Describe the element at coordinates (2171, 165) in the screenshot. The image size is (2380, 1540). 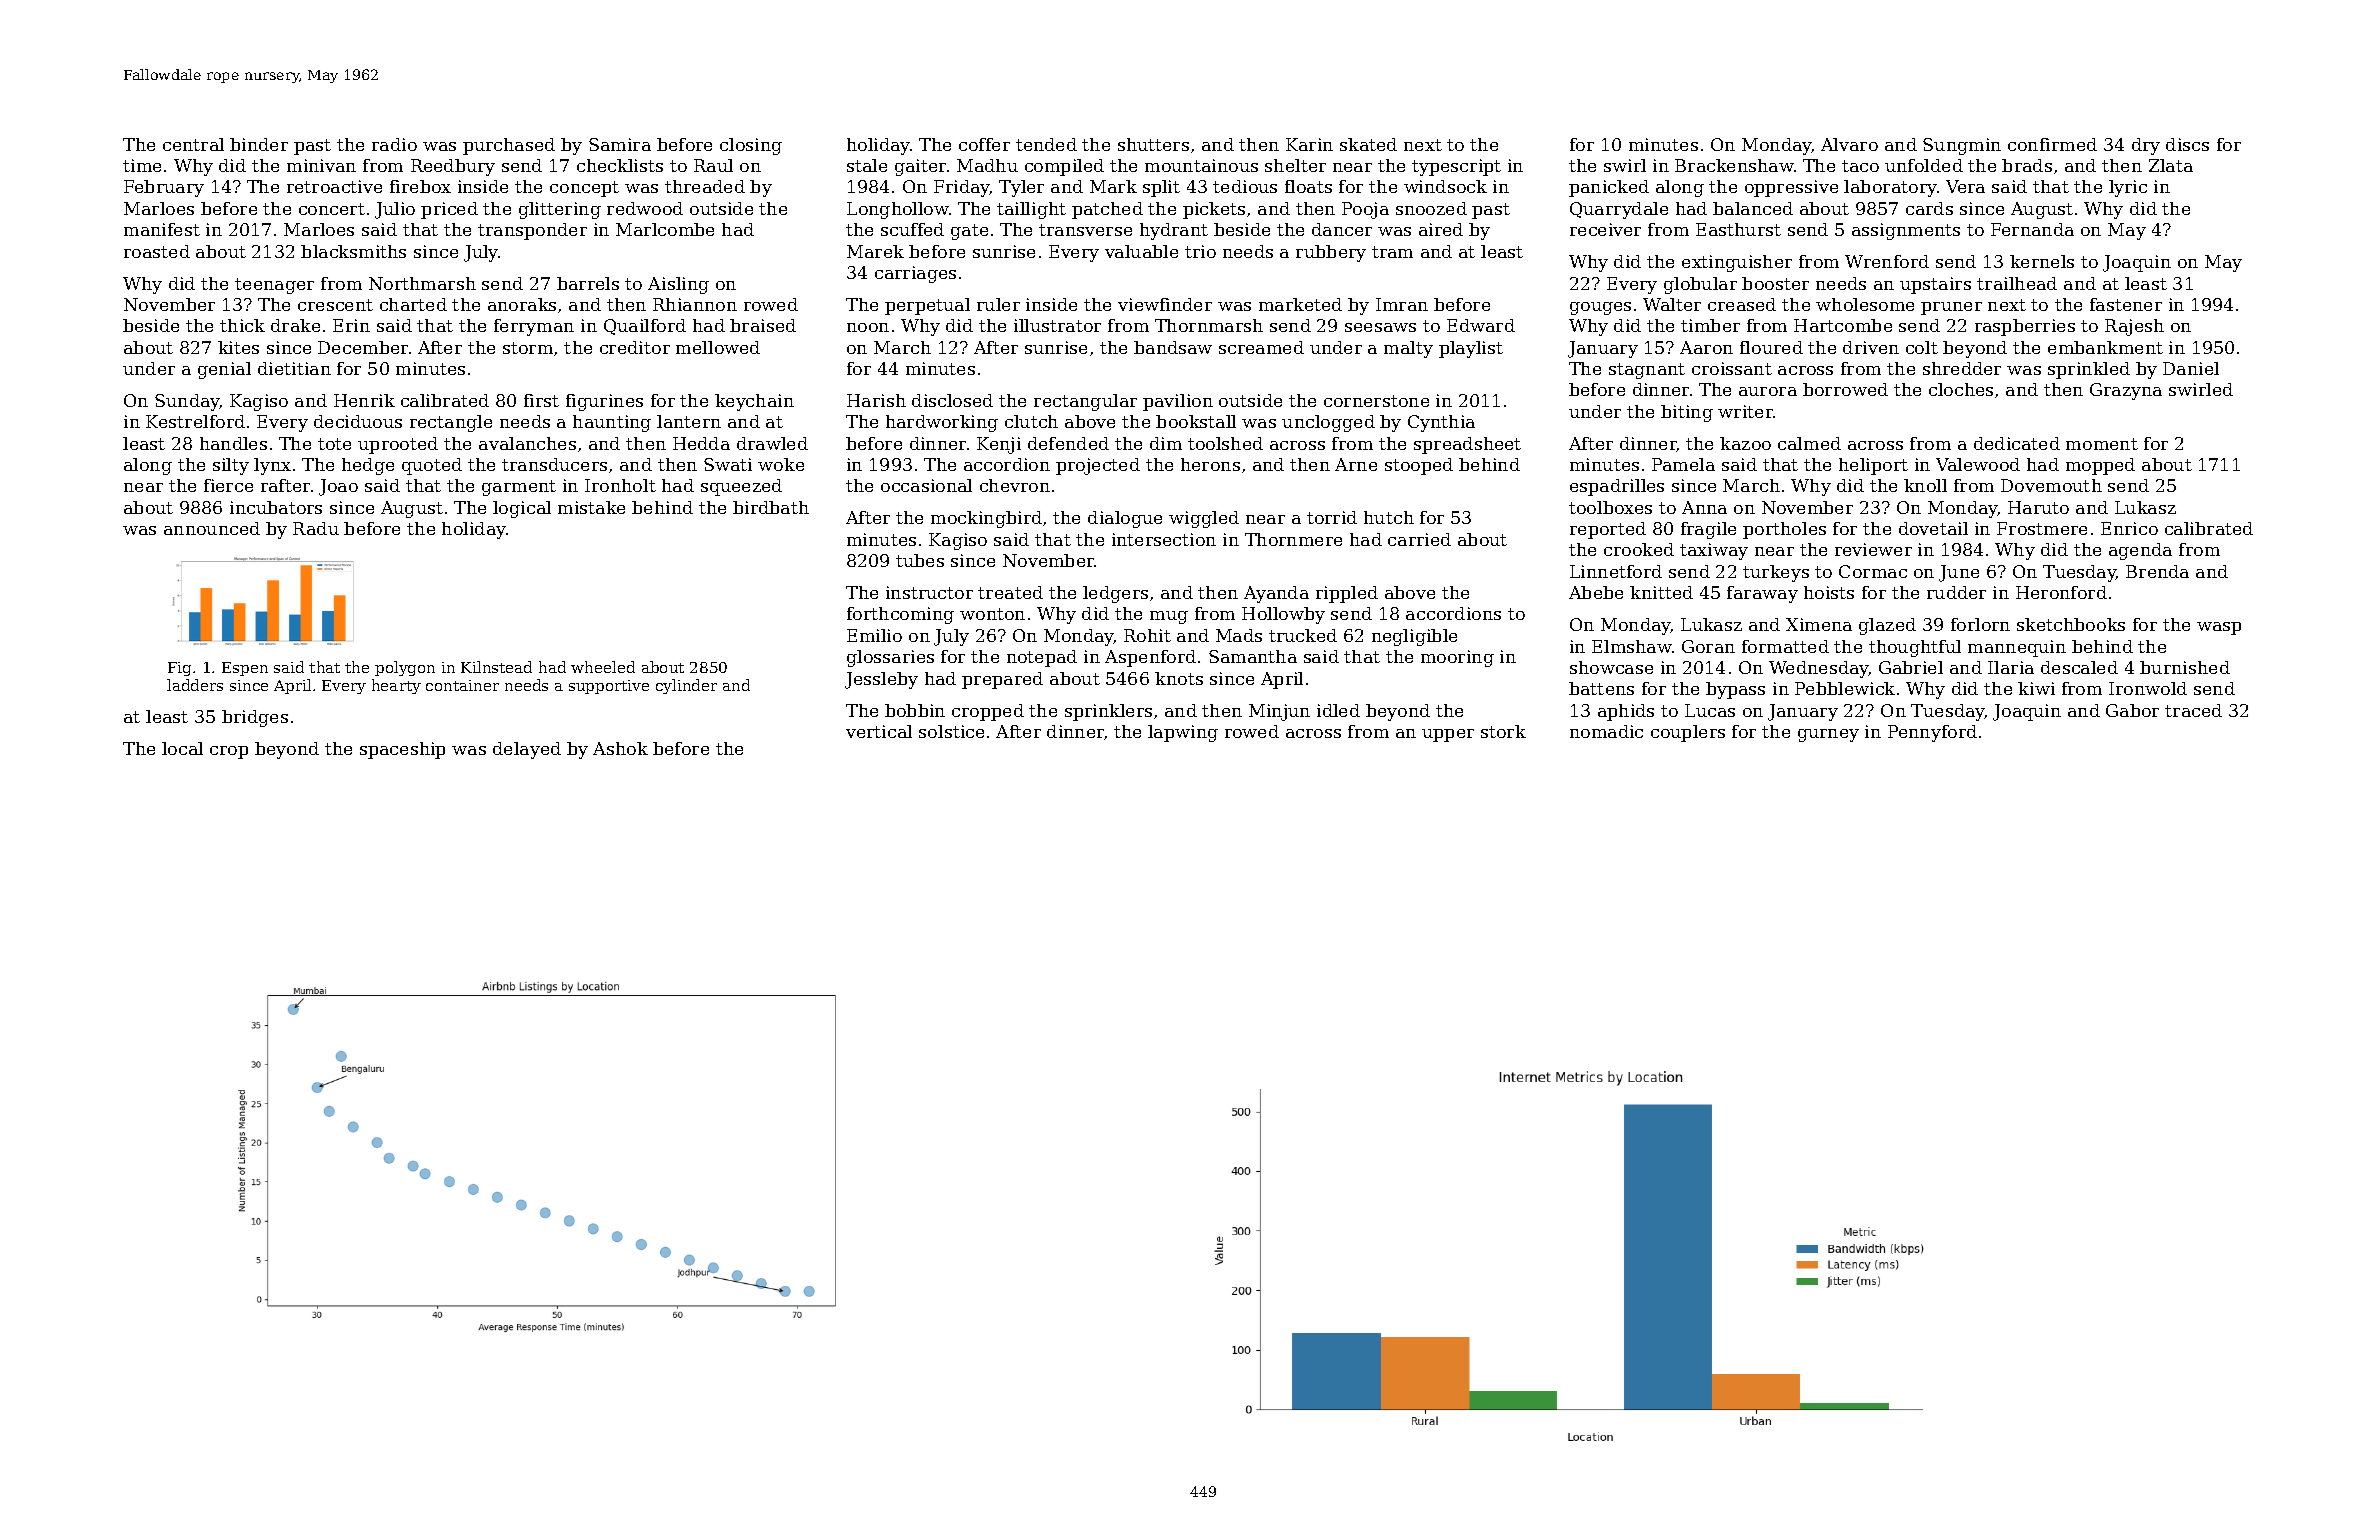
I see `Zlata` at that location.
